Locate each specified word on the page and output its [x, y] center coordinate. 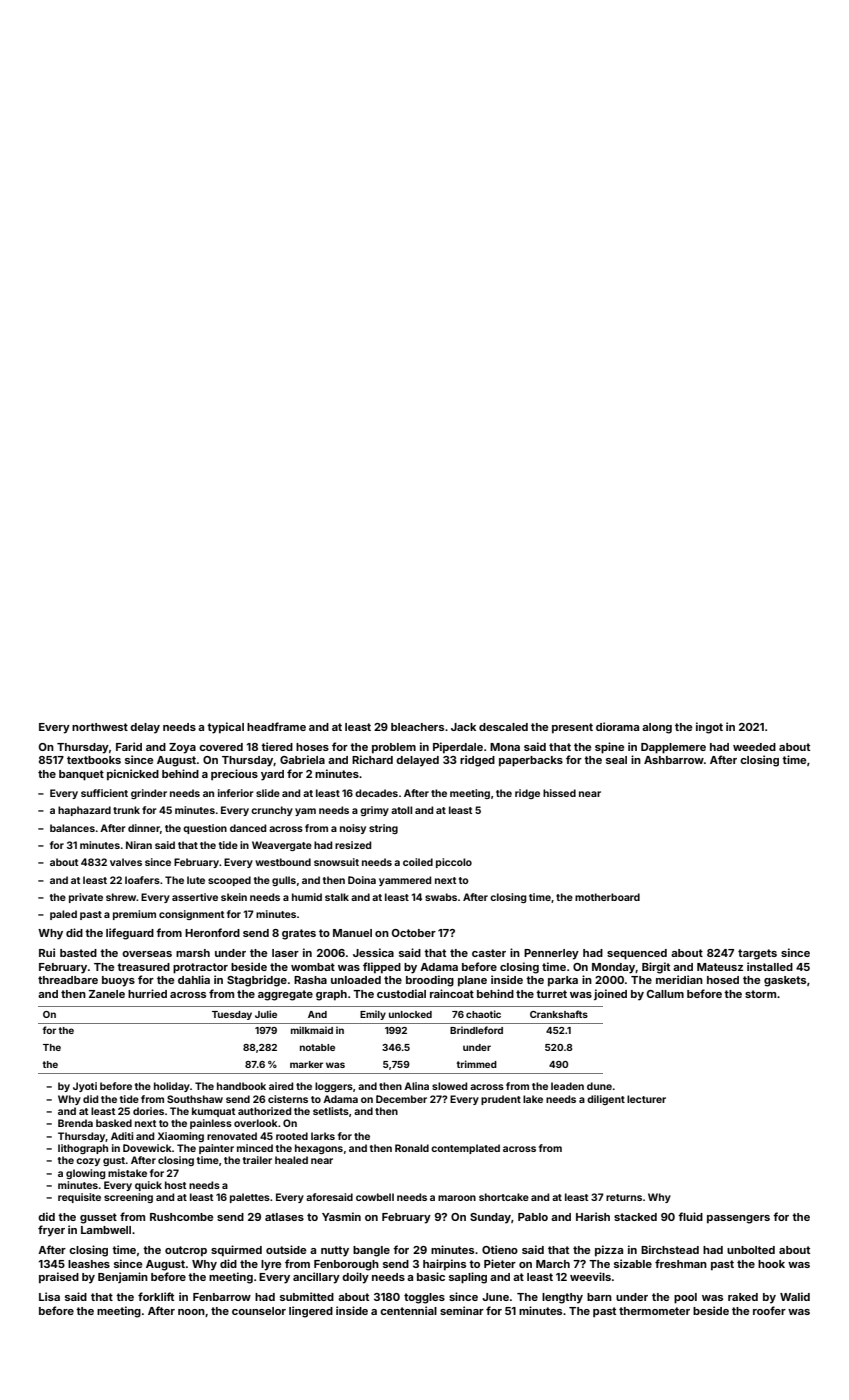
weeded [754, 747]
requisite [79, 1198]
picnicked [133, 775]
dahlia [194, 979]
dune [599, 1086]
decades [376, 793]
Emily [373, 1015]
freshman [681, 1263]
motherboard [607, 897]
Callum [665, 994]
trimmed [477, 1064]
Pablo [533, 1217]
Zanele [107, 994]
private [86, 898]
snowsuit [336, 862]
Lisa [49, 1296]
